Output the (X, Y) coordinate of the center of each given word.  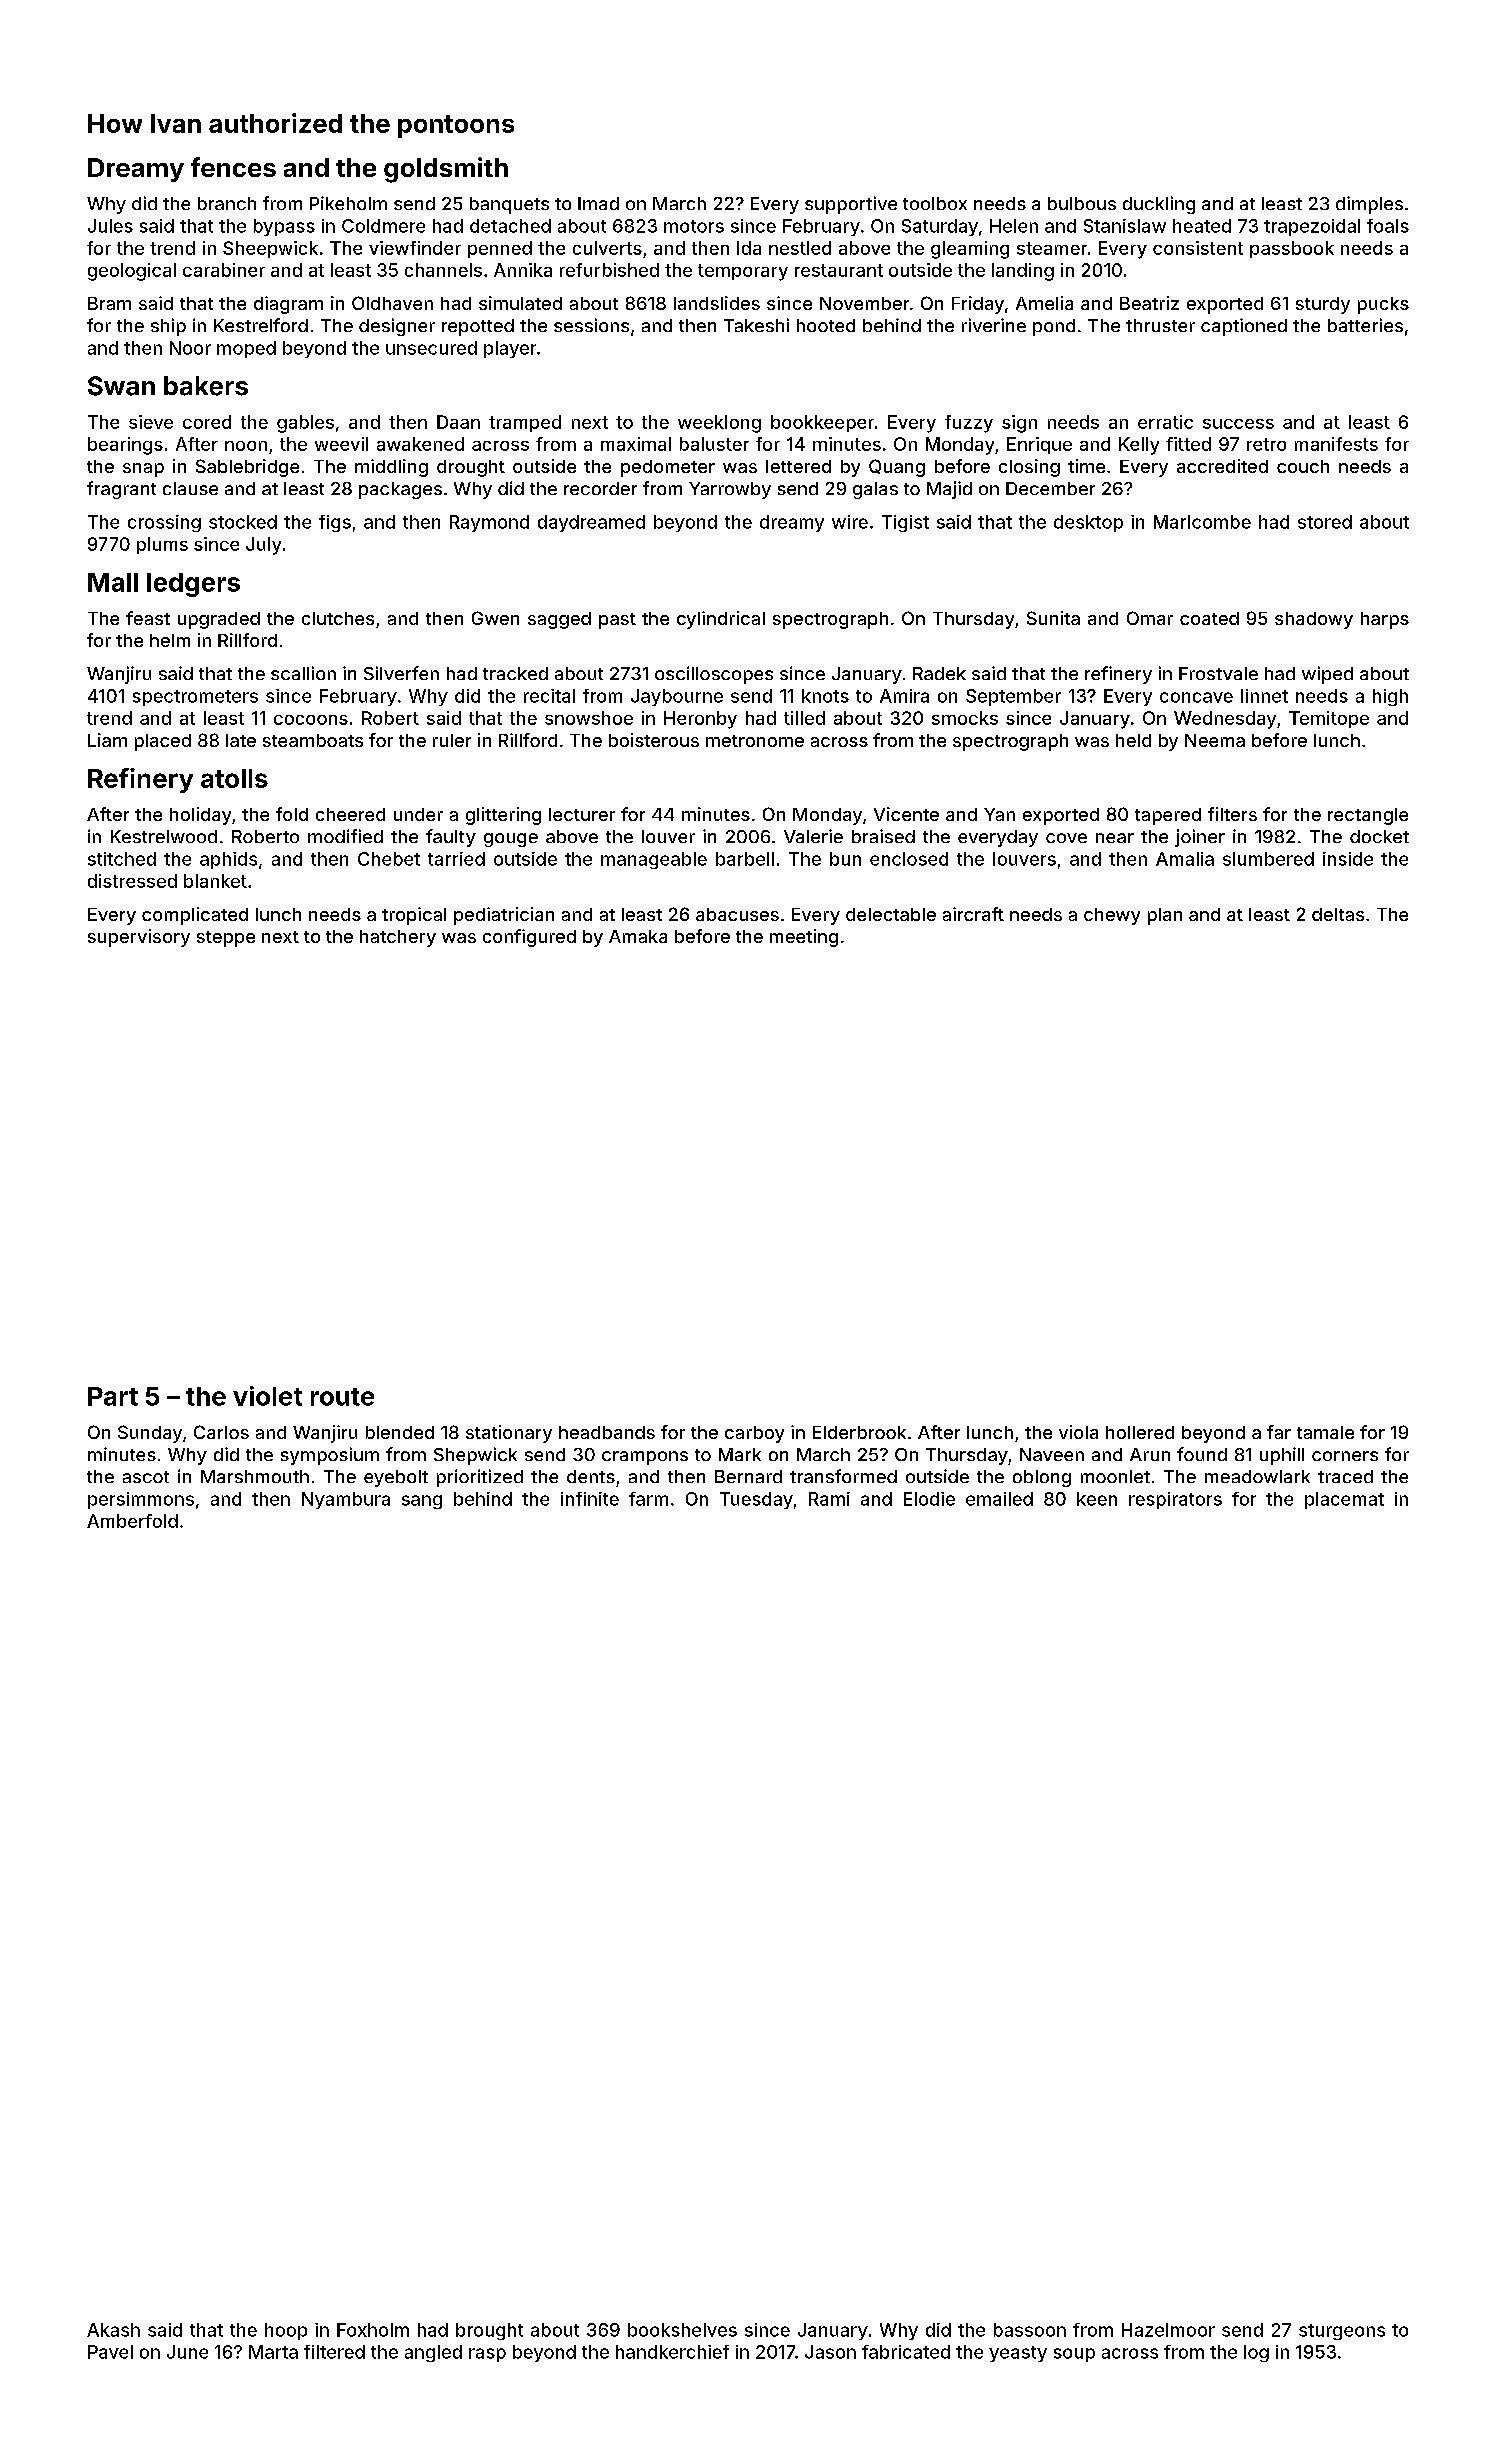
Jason (830, 2352)
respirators (1175, 1500)
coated (1209, 618)
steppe (226, 939)
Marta (273, 2352)
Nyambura (346, 1500)
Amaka (638, 936)
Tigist (905, 523)
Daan (458, 422)
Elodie (929, 1499)
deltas (1338, 914)
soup (1074, 2355)
